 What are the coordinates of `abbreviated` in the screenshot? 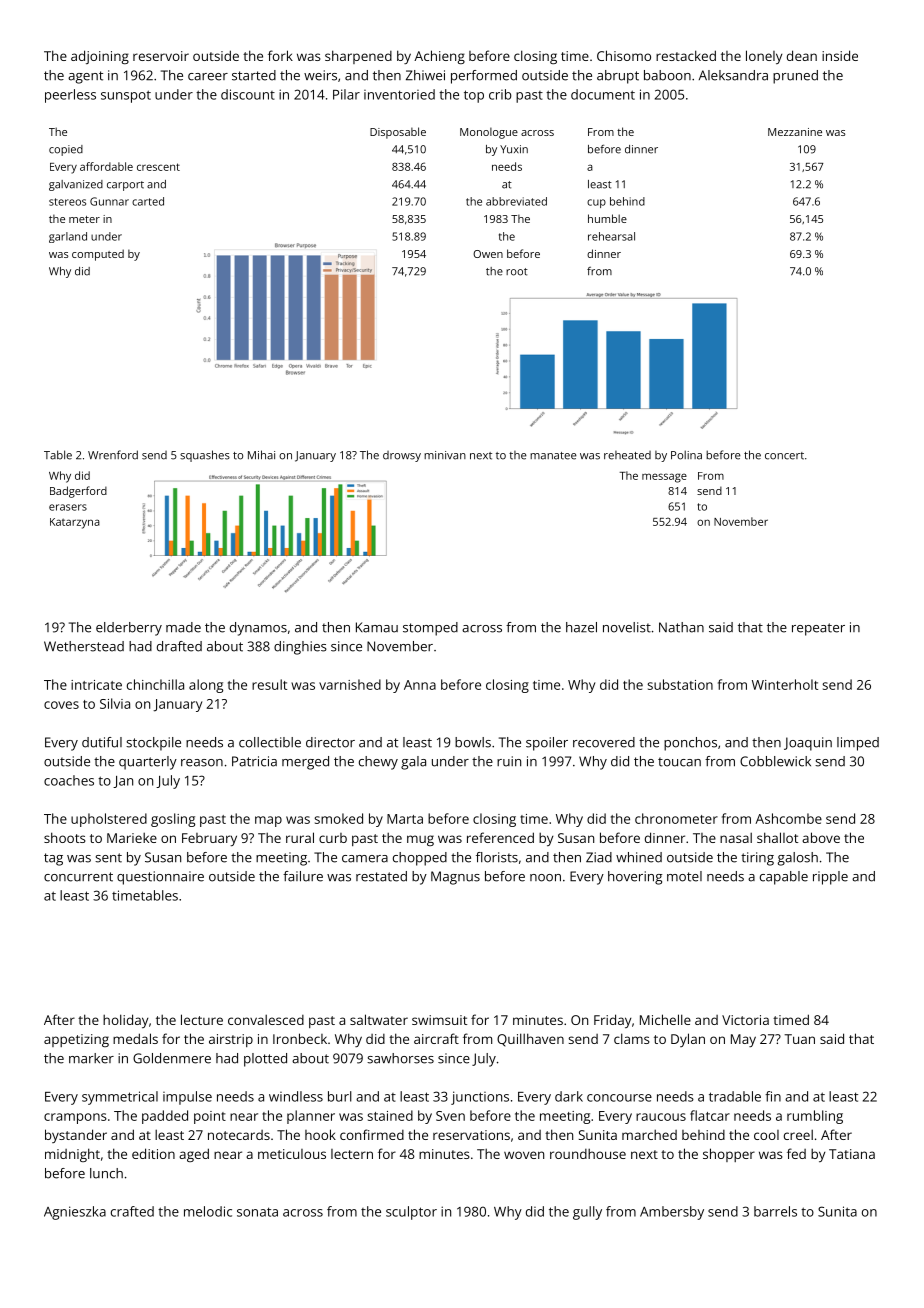 It's located at (516, 201).
